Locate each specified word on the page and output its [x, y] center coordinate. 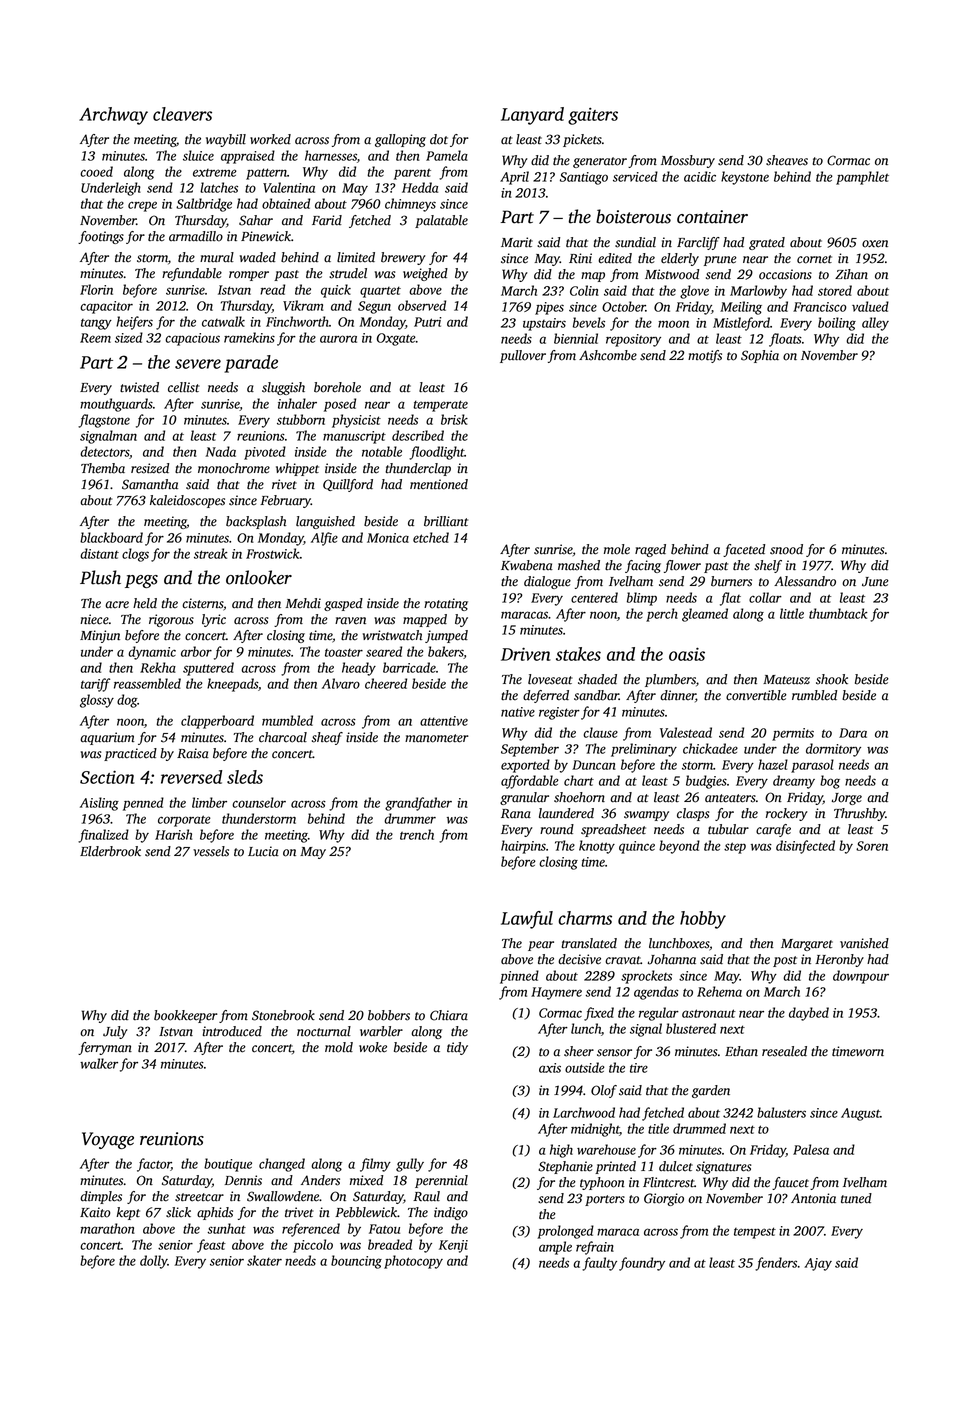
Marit [517, 242]
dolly [154, 1262]
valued [870, 306]
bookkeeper [186, 1016]
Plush [100, 577]
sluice [198, 155]
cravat [623, 960]
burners [731, 581]
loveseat [550, 679]
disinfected [805, 847]
